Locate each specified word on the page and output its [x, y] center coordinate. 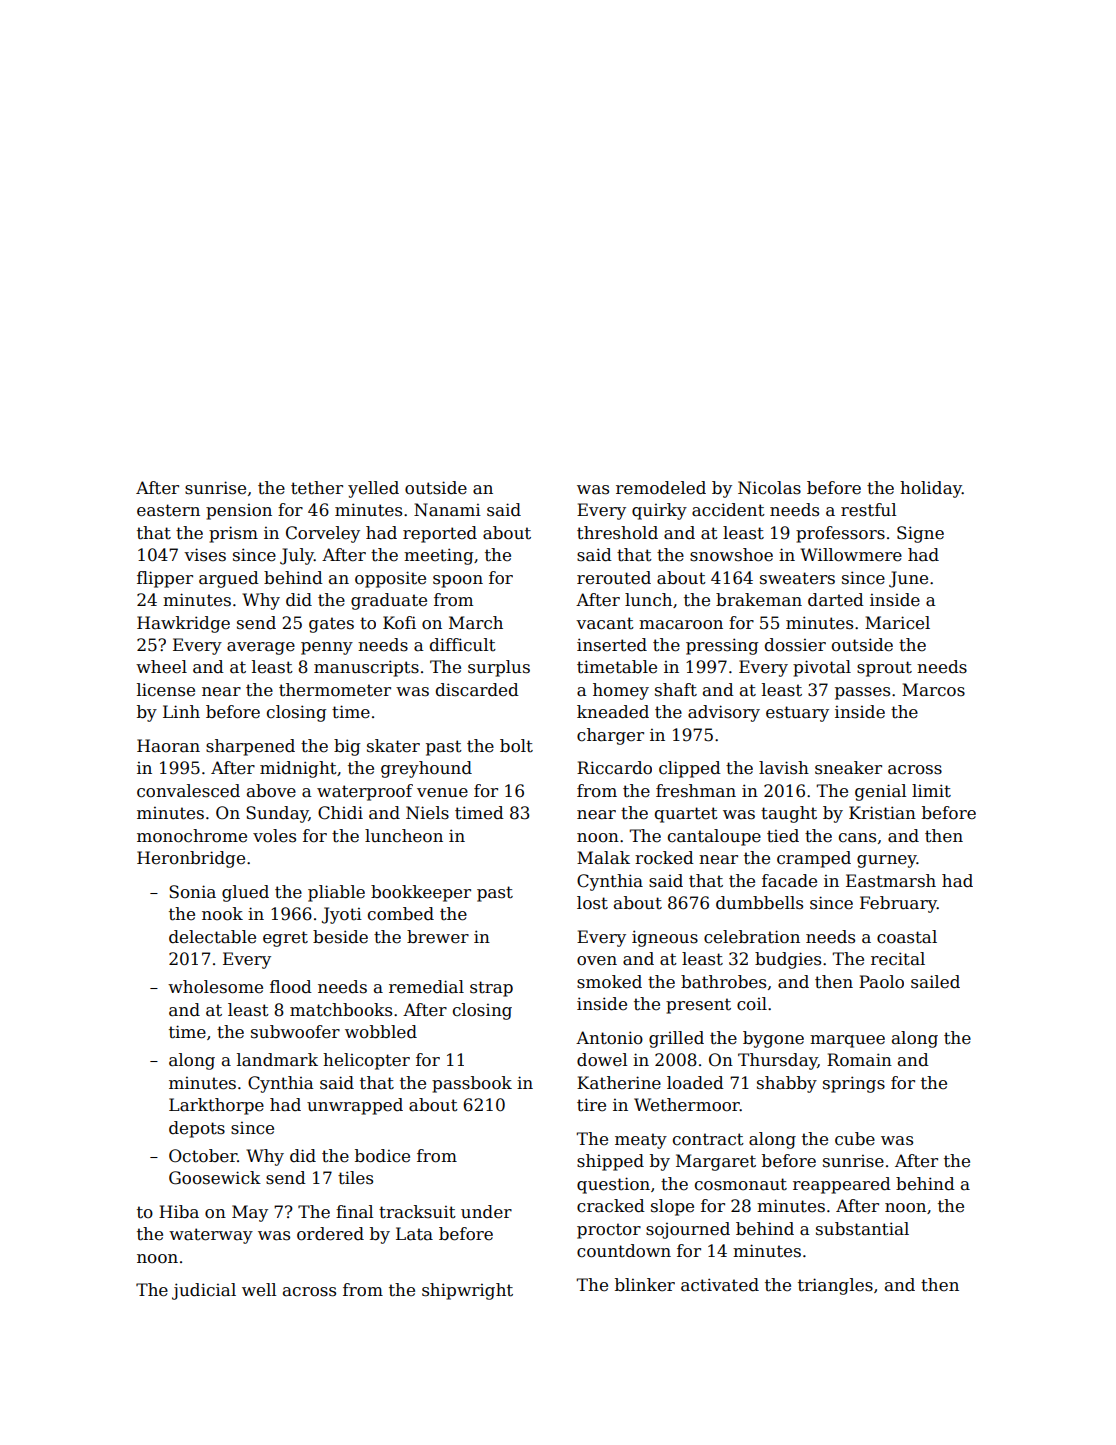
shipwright [467, 1291]
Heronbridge [191, 859]
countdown [624, 1251]
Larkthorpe [216, 1106]
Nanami [447, 510]
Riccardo [614, 768]
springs [854, 1084]
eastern [168, 510]
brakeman [759, 600]
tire [591, 1105]
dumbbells [759, 903]
